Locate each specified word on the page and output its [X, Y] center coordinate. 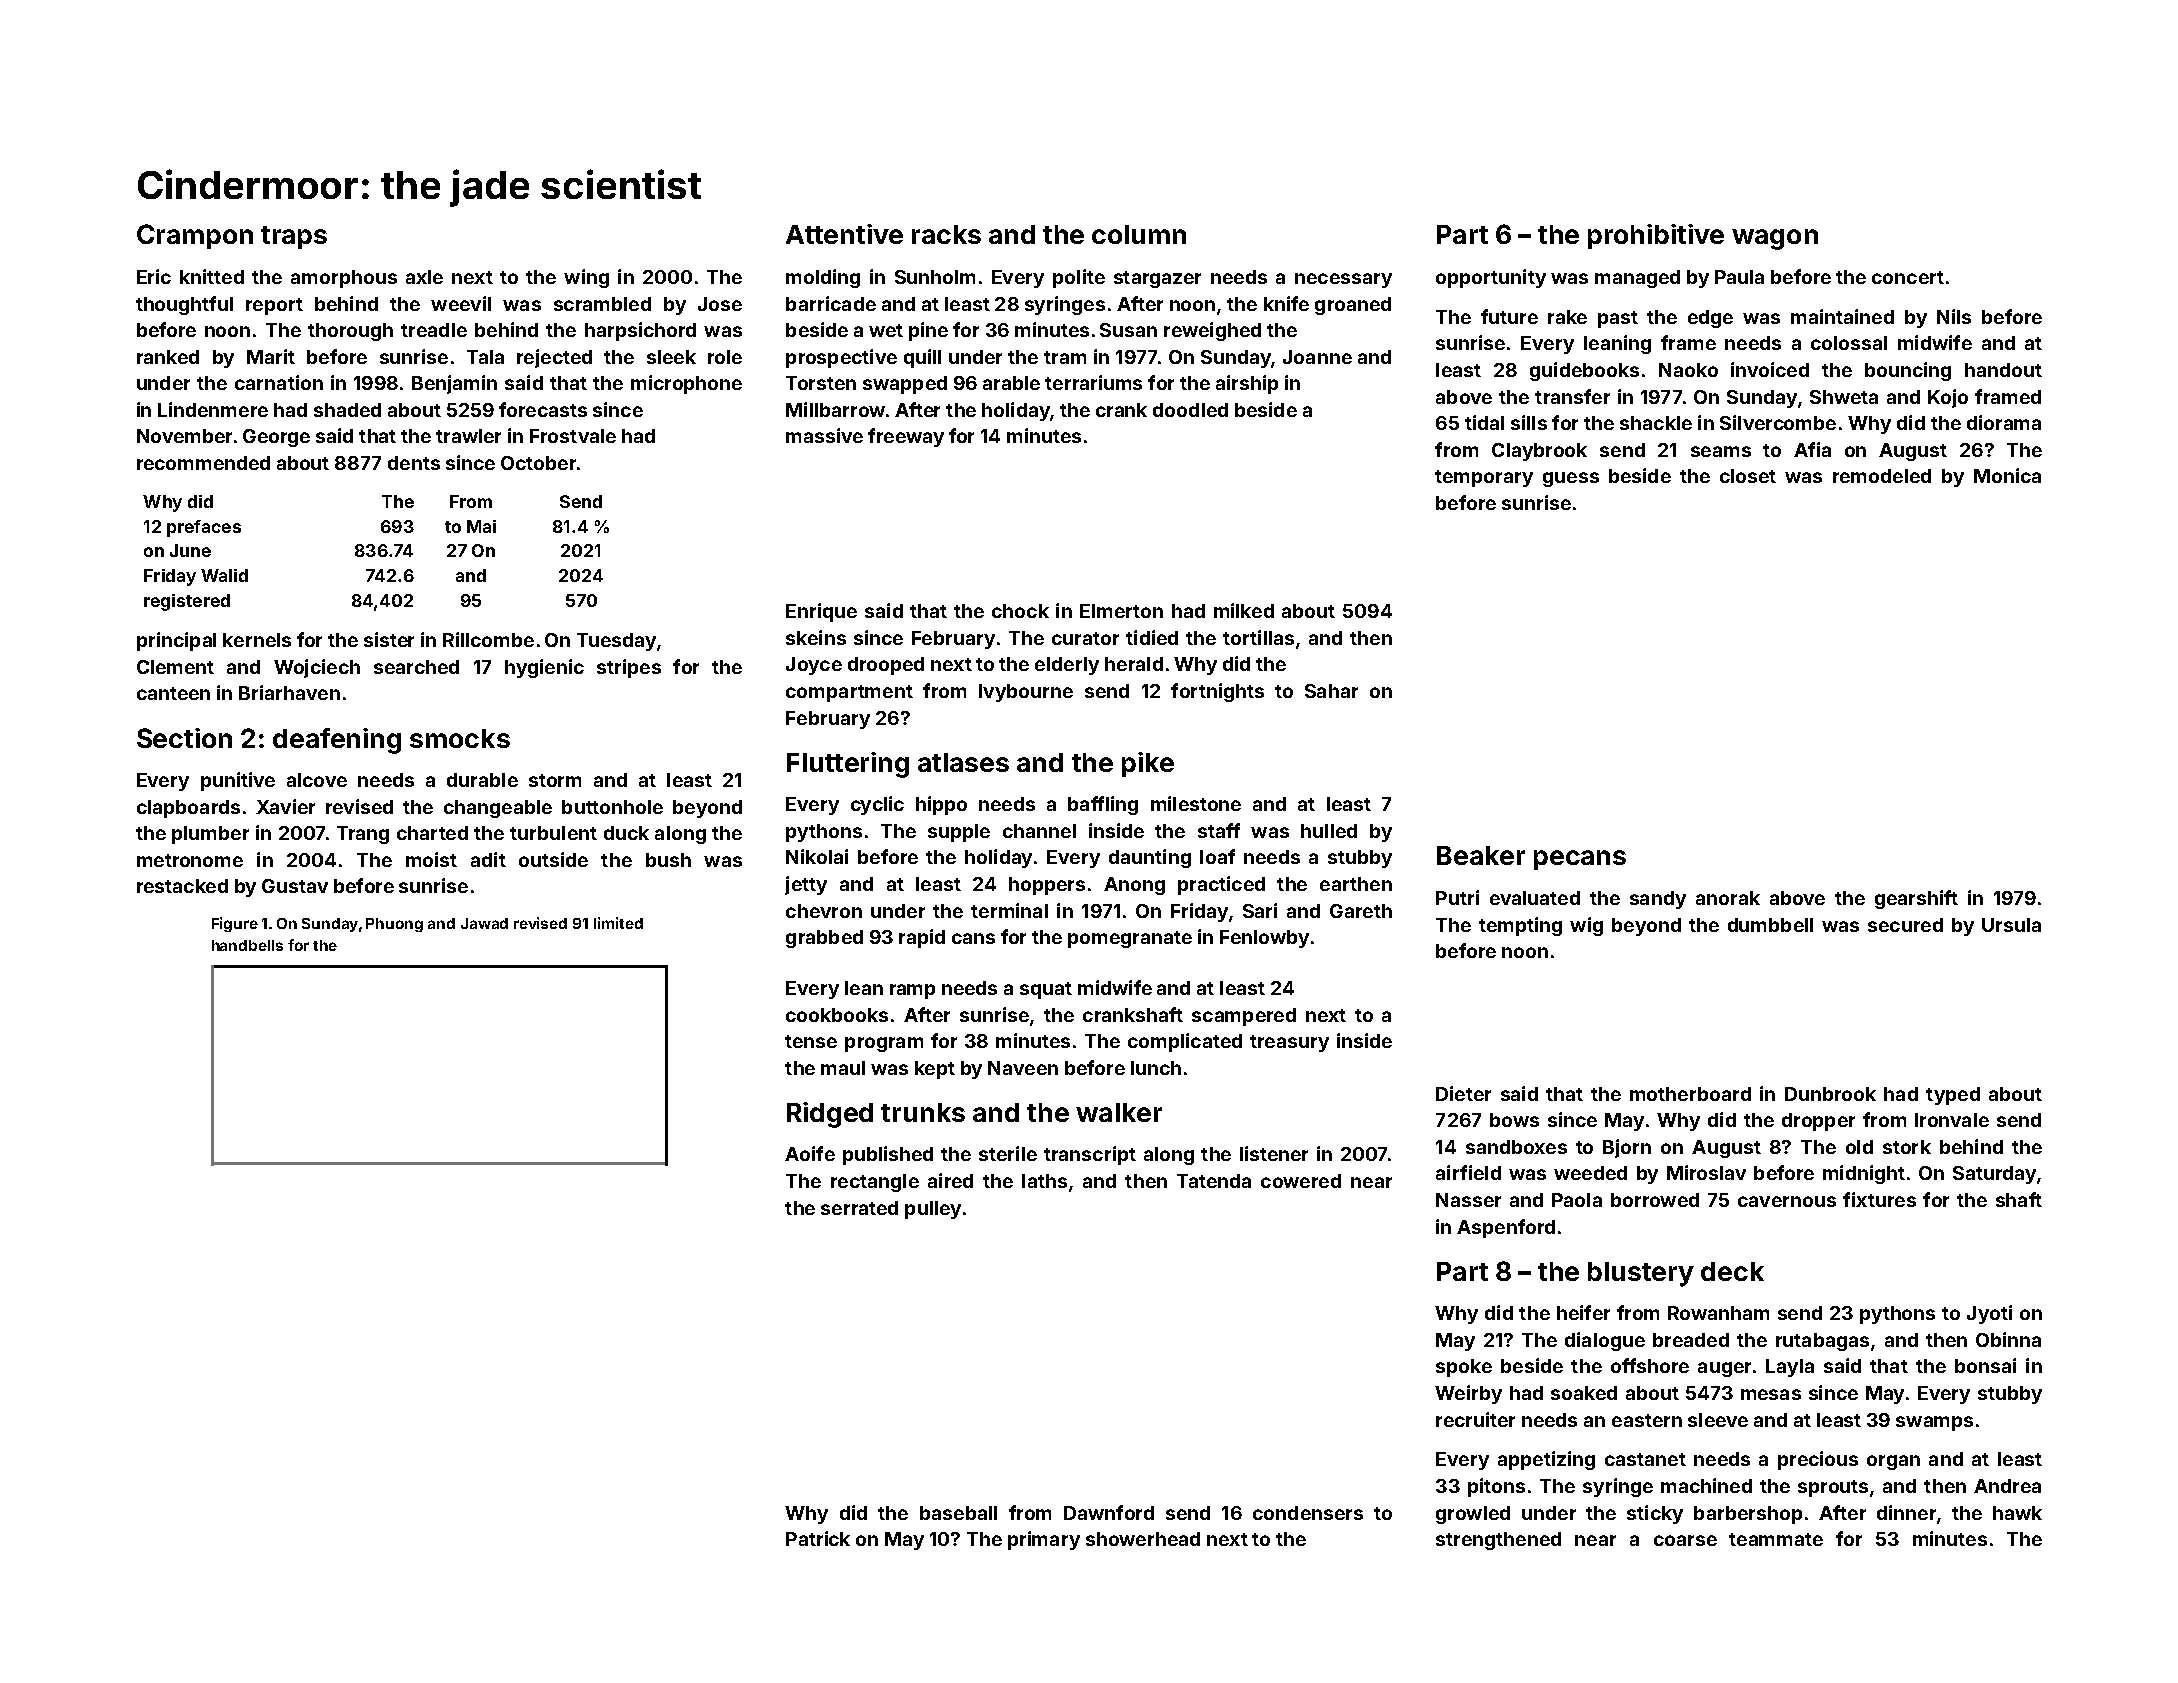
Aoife [810, 1153]
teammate [1776, 1539]
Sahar [1331, 691]
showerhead [1143, 1539]
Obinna [2008, 1339]
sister [389, 639]
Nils [1954, 316]
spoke [1464, 1368]
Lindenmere [213, 409]
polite [1079, 278]
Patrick [818, 1538]
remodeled [1882, 476]
